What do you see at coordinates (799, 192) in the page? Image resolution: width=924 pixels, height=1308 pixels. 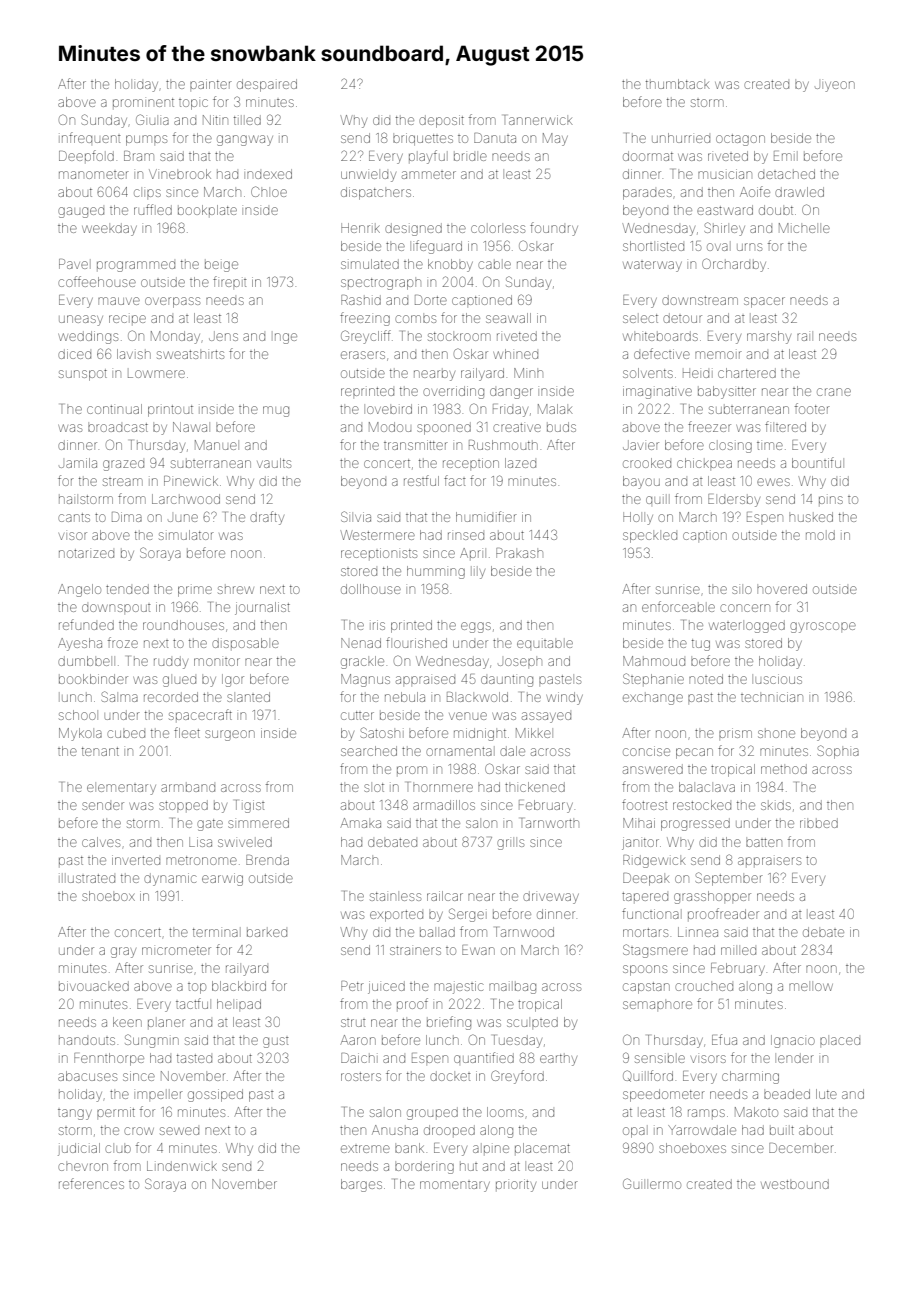 I see `drawled` at bounding box center [799, 192].
